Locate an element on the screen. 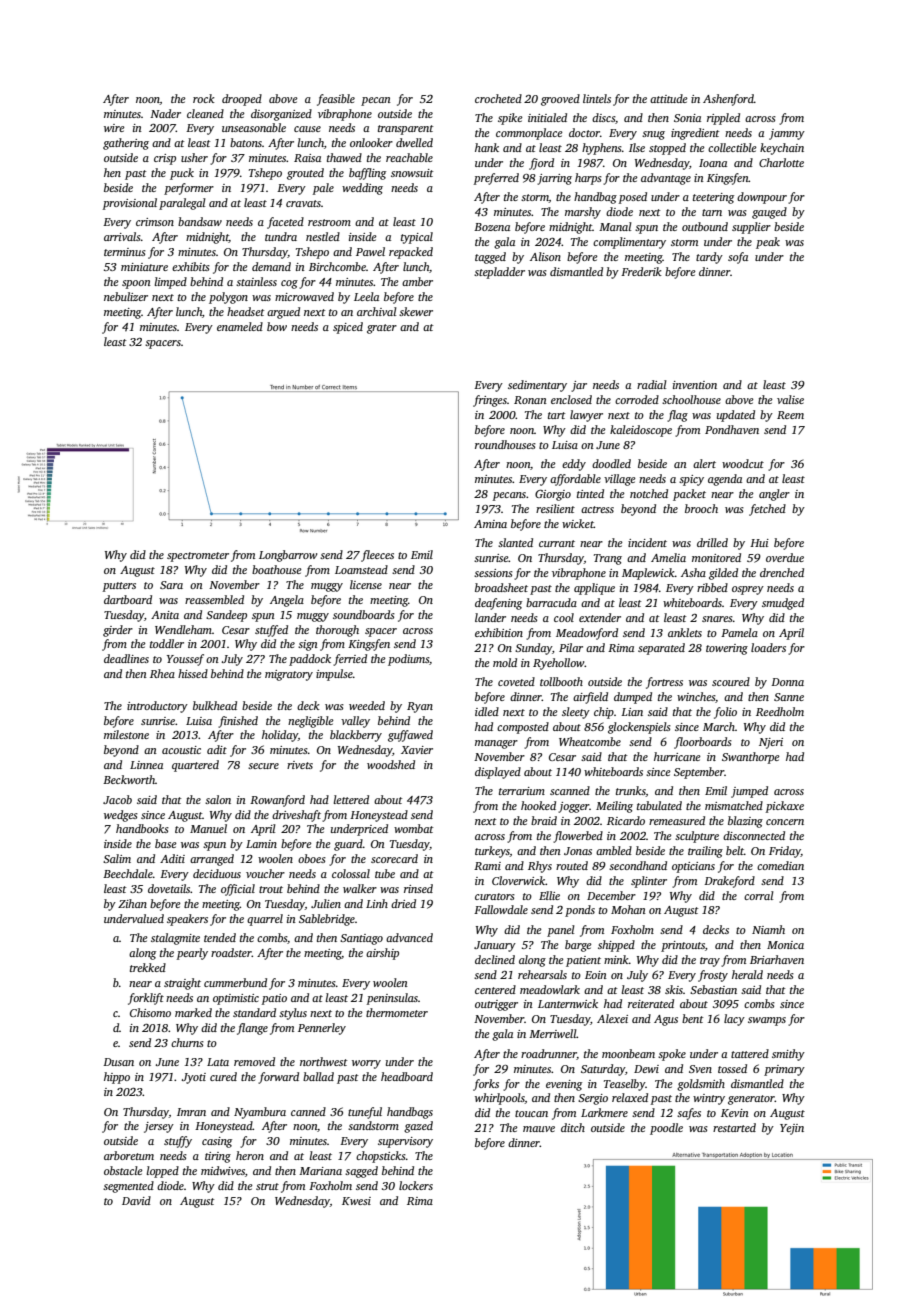  attitude is located at coordinates (669, 98).
